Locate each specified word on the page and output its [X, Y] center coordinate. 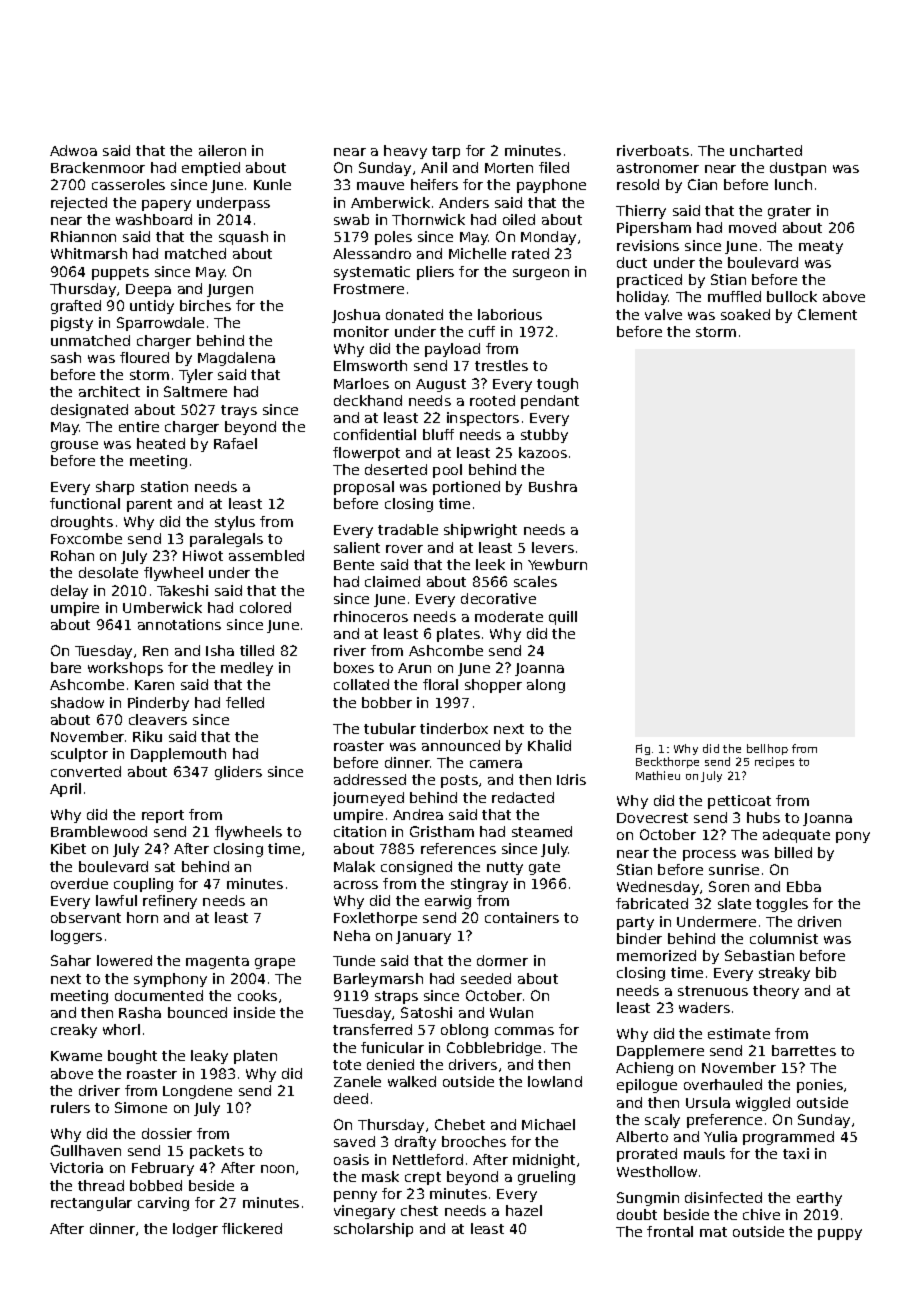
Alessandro [372, 253]
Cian [702, 184]
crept [423, 1178]
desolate [108, 572]
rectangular [91, 1204]
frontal [670, 1231]
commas [524, 1031]
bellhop [767, 749]
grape [275, 963]
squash [243, 238]
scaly [662, 1121]
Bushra [553, 486]
